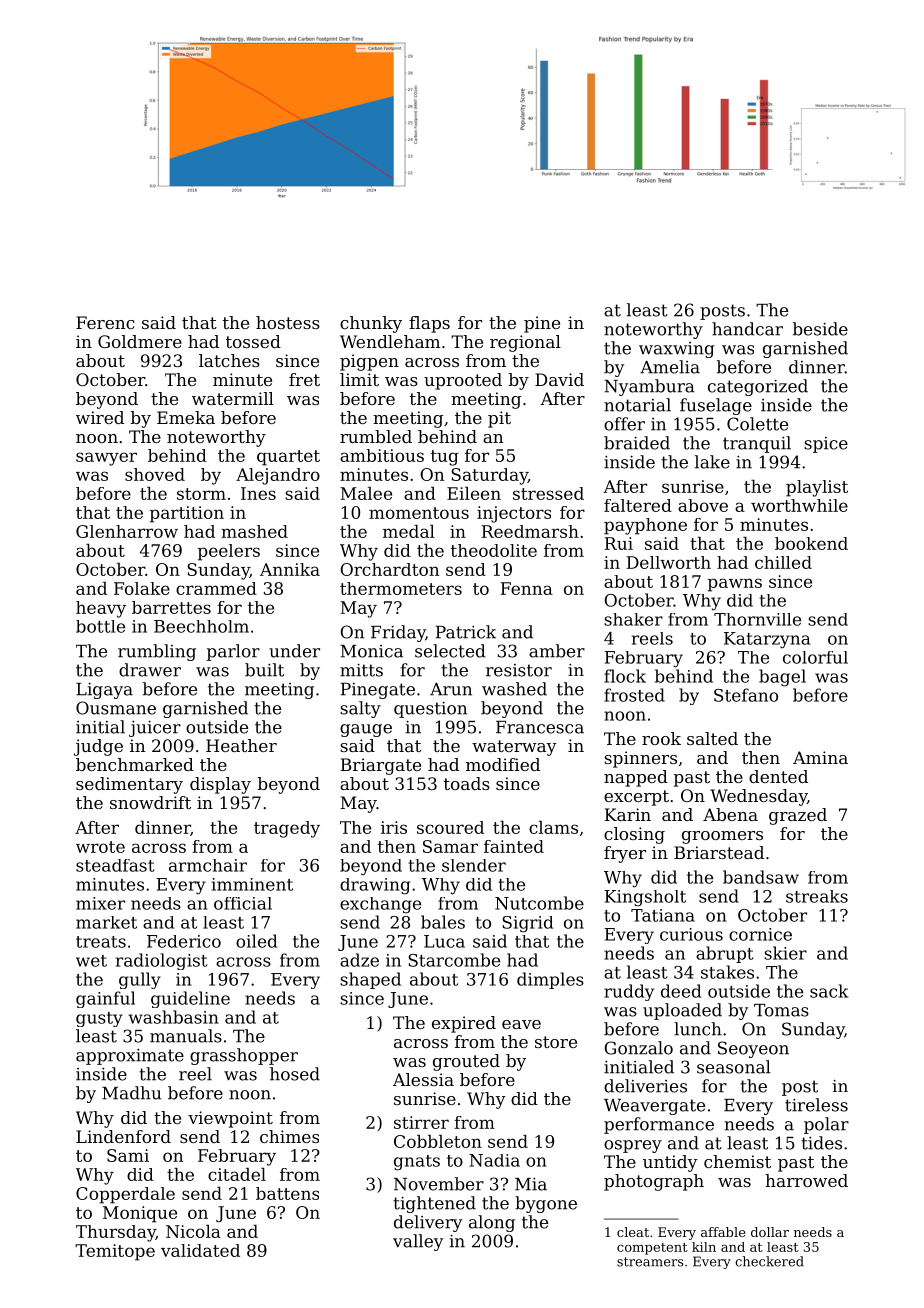  I want to click on Ferenc, so click(105, 322).
